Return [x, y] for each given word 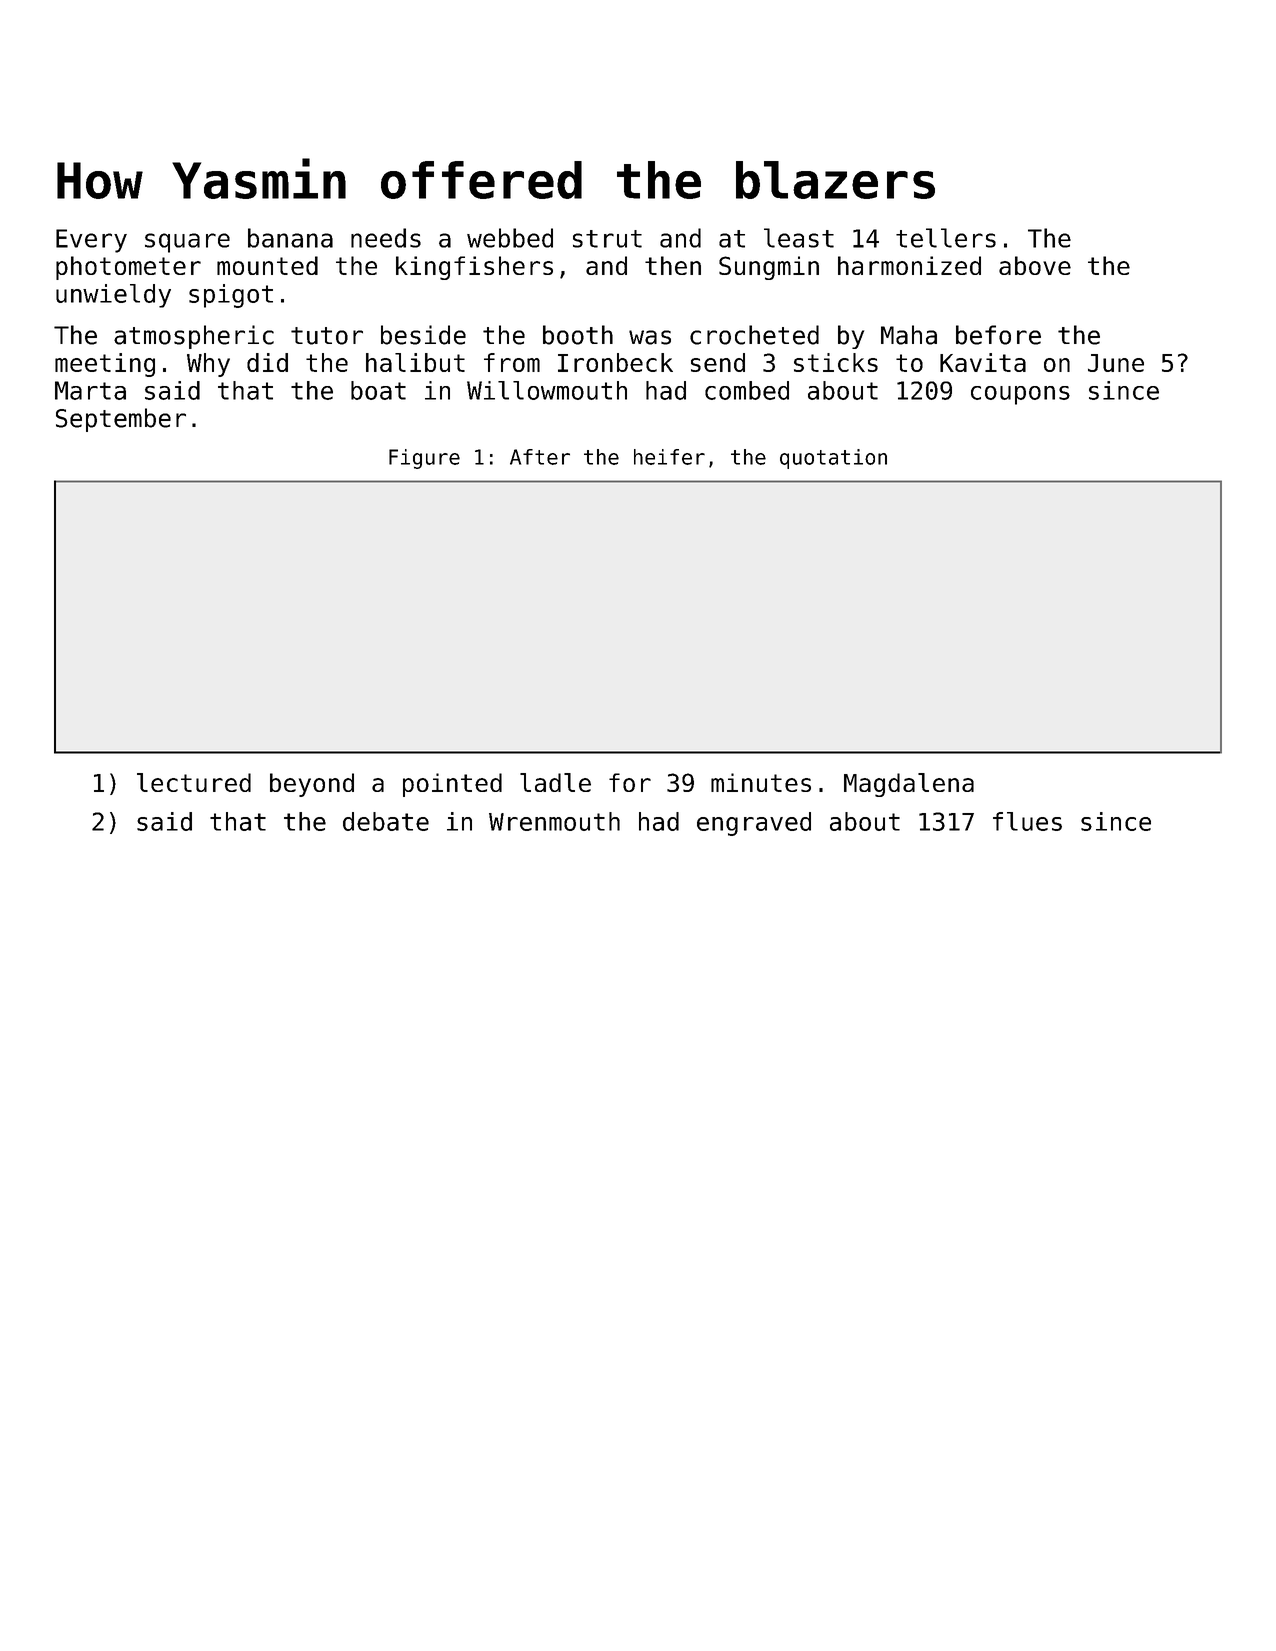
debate [386, 821]
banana [290, 238]
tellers [946, 238]
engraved [754, 824]
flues [1027, 821]
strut [607, 239]
